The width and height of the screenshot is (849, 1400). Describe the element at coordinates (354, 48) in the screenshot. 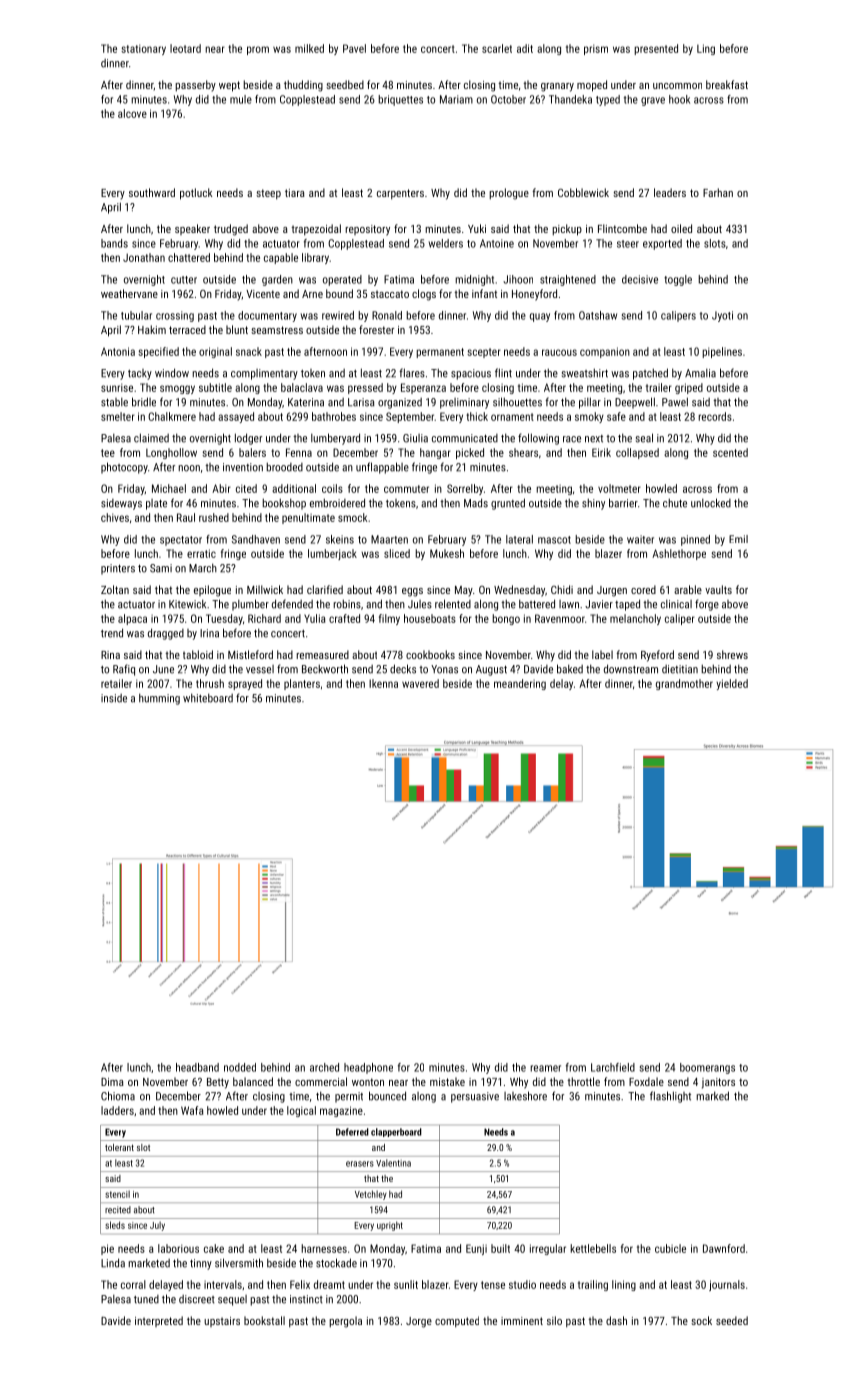

I see `Pavel` at that location.
